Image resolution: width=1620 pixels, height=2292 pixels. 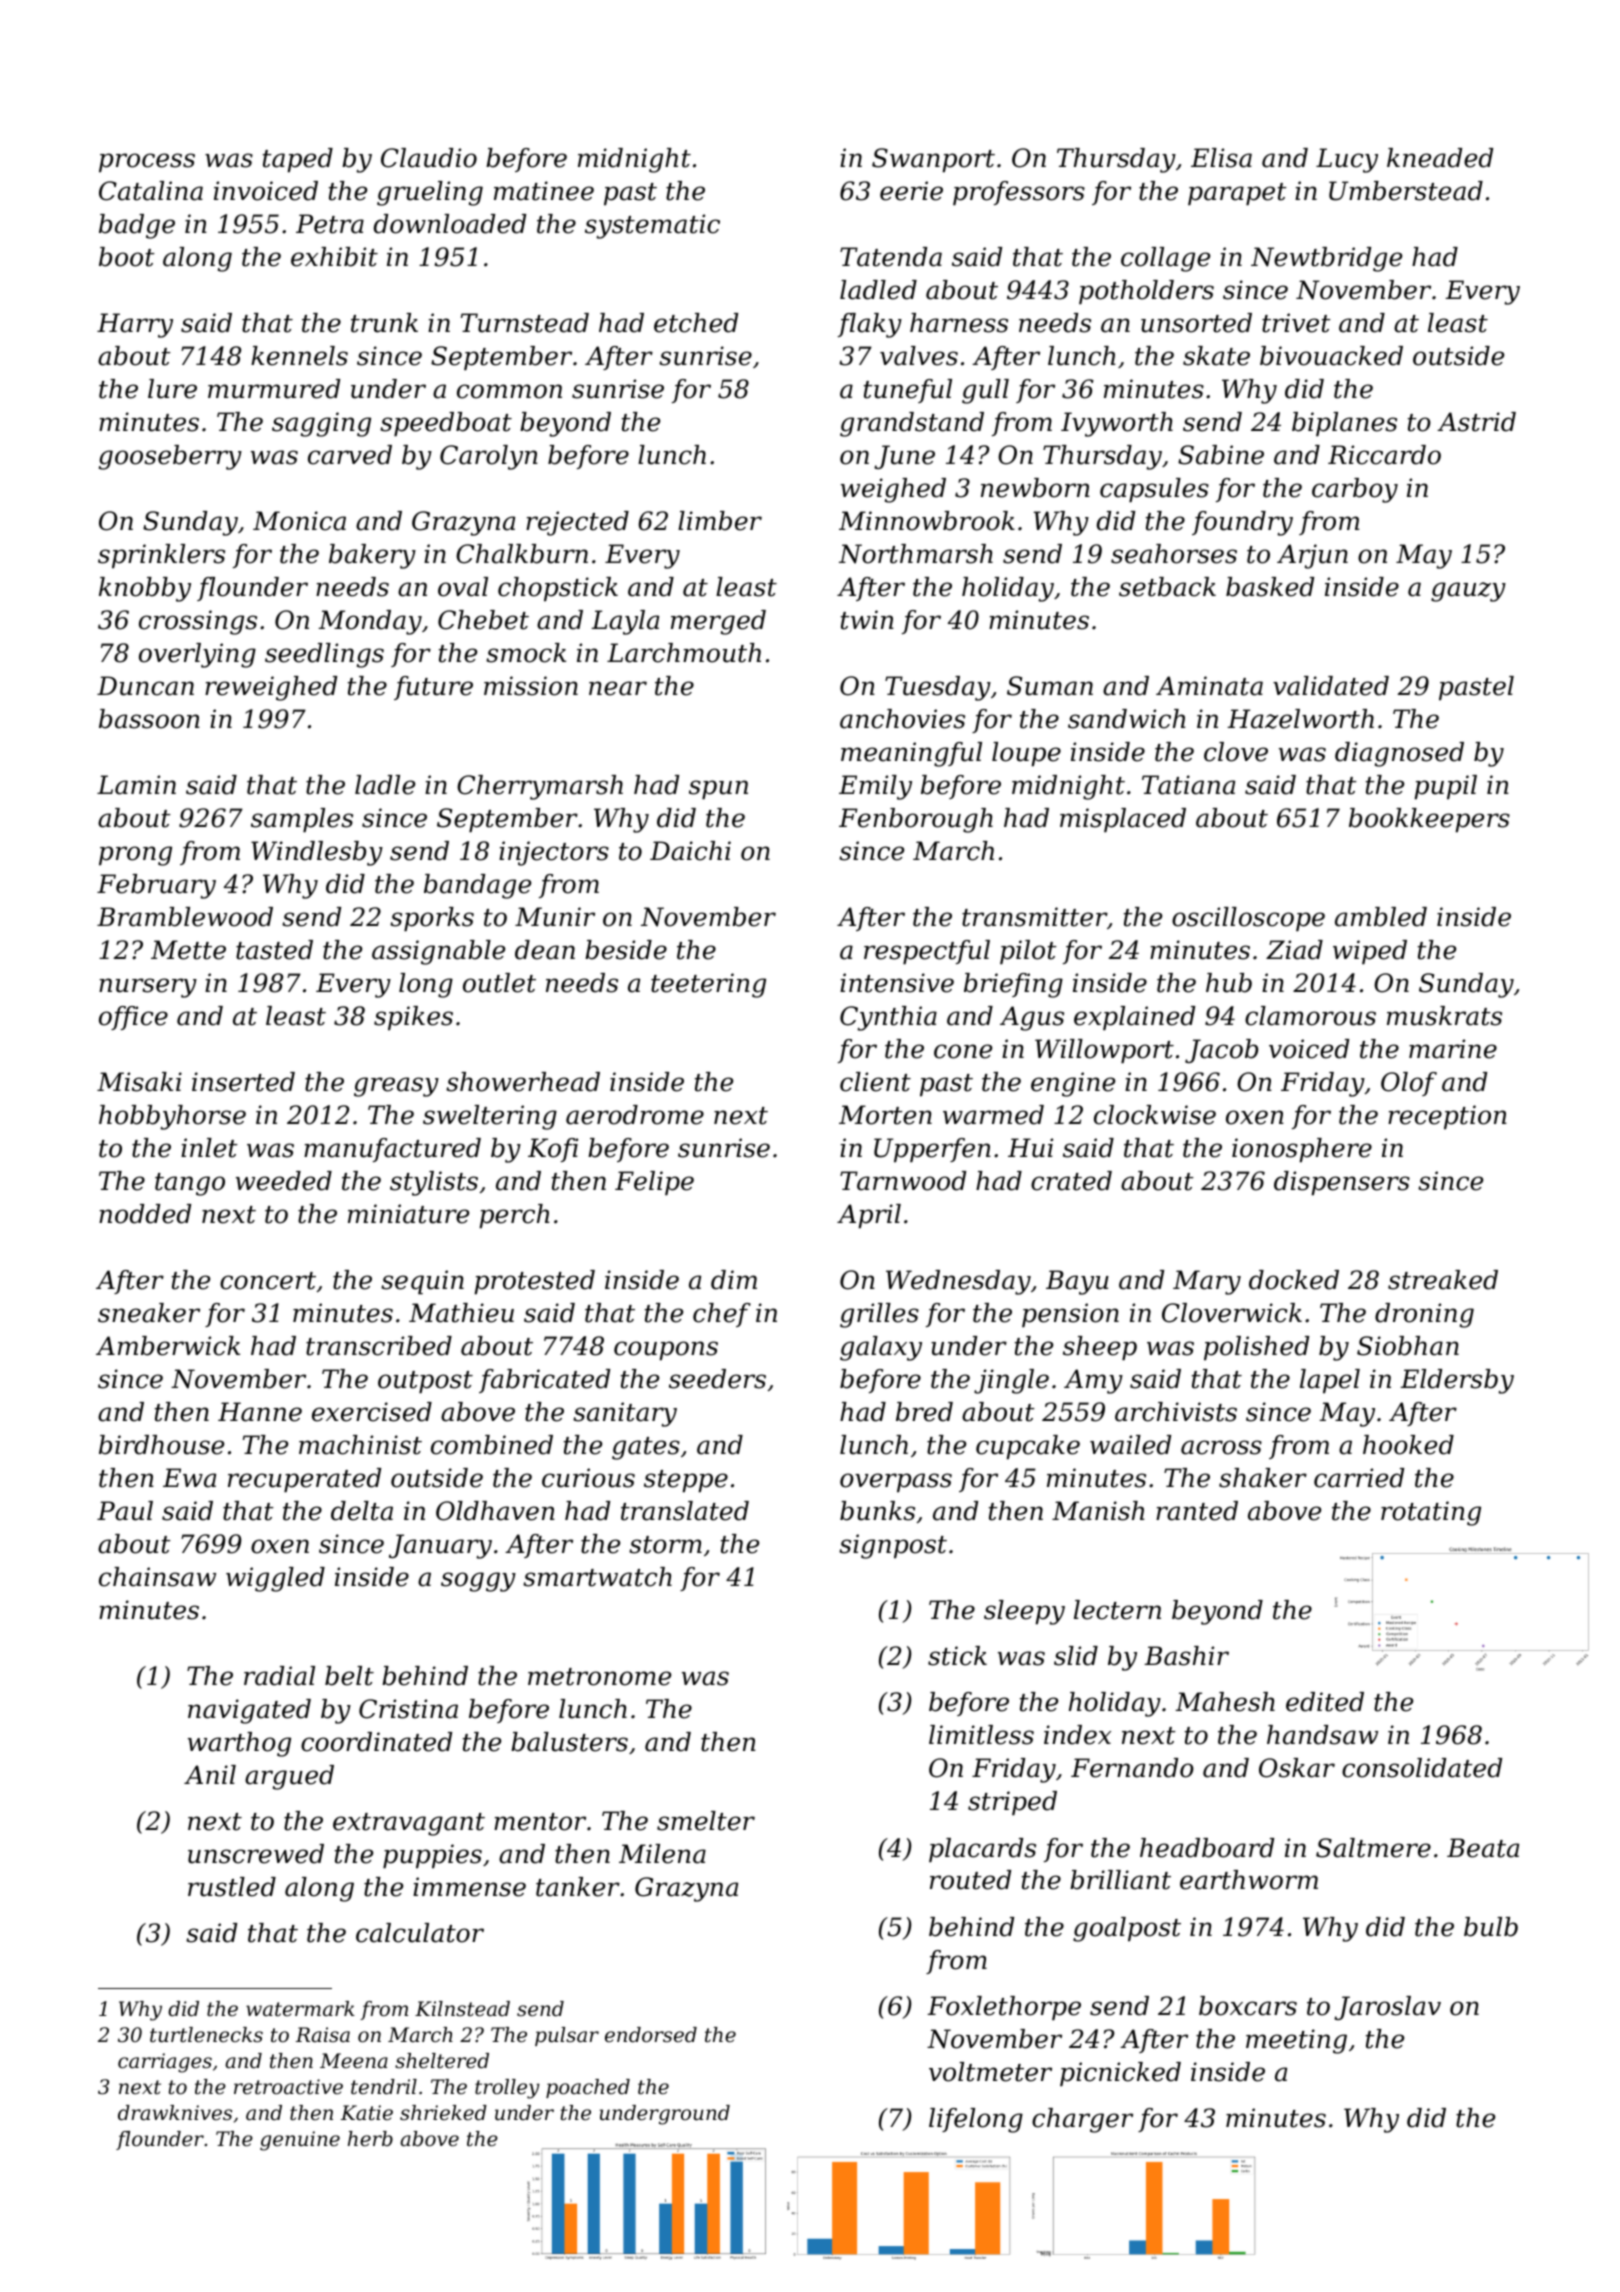 I want to click on mentor, so click(x=540, y=1822).
